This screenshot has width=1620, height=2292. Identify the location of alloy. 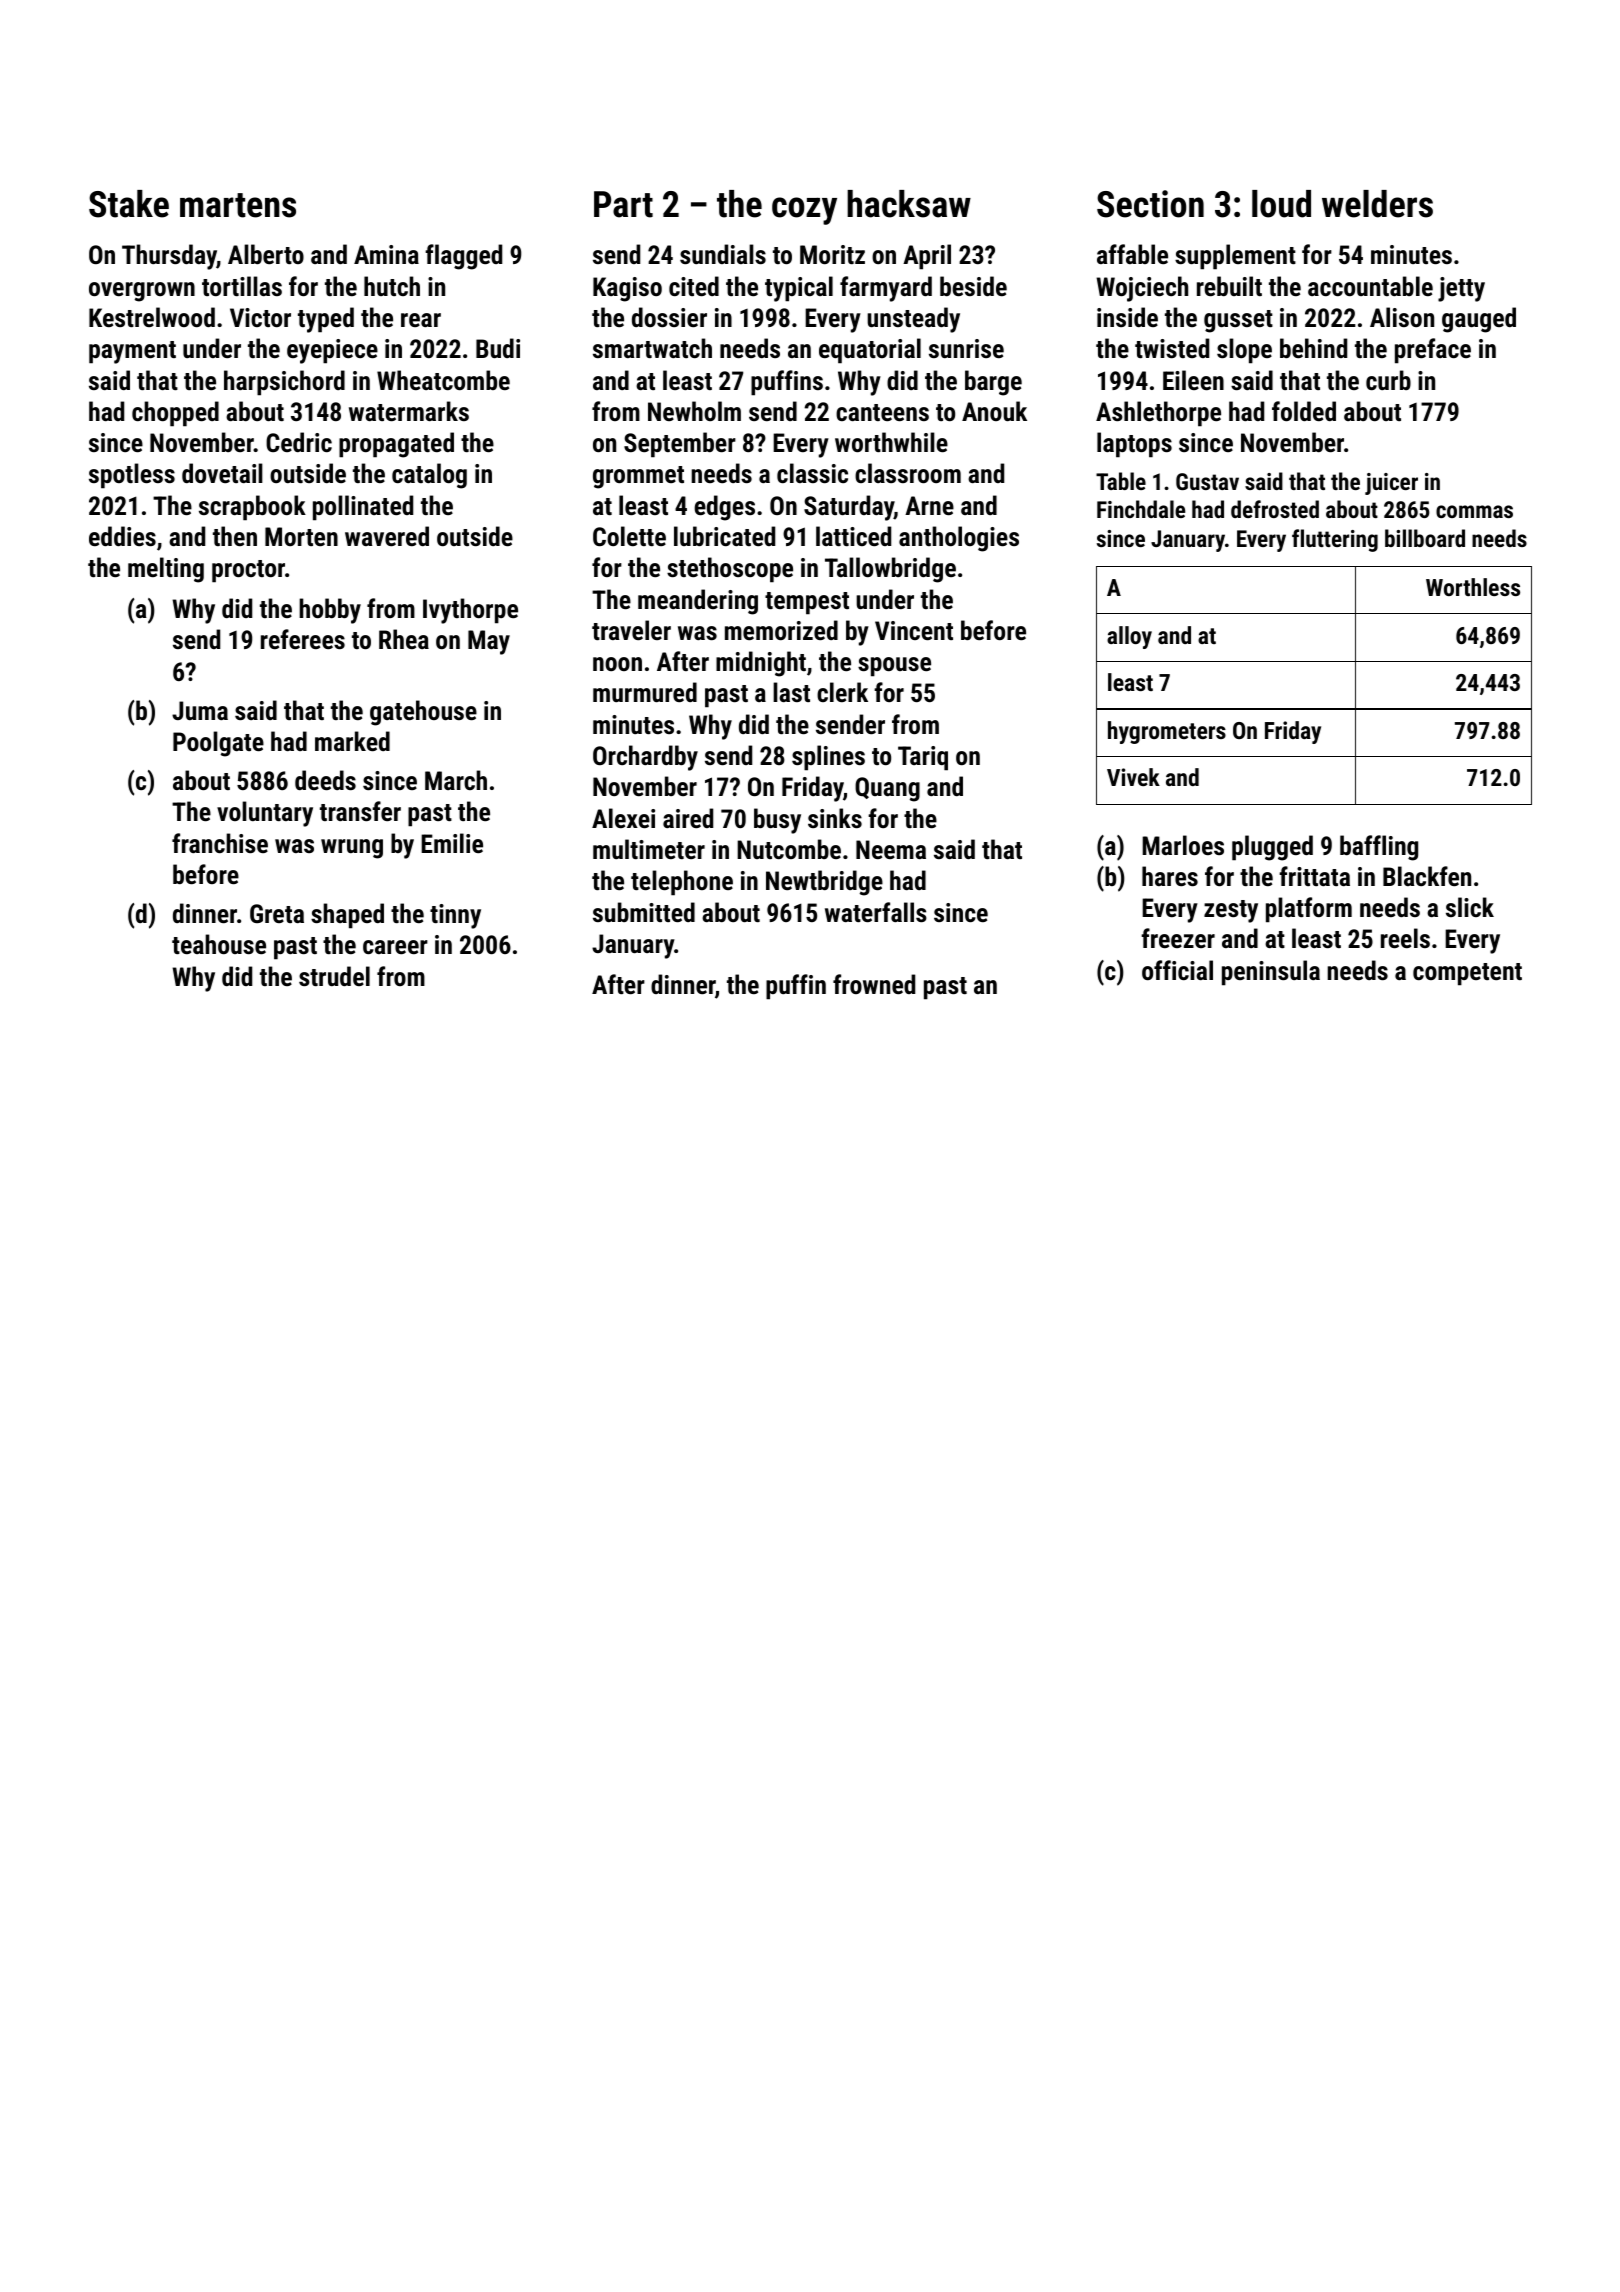
(1129, 637).
